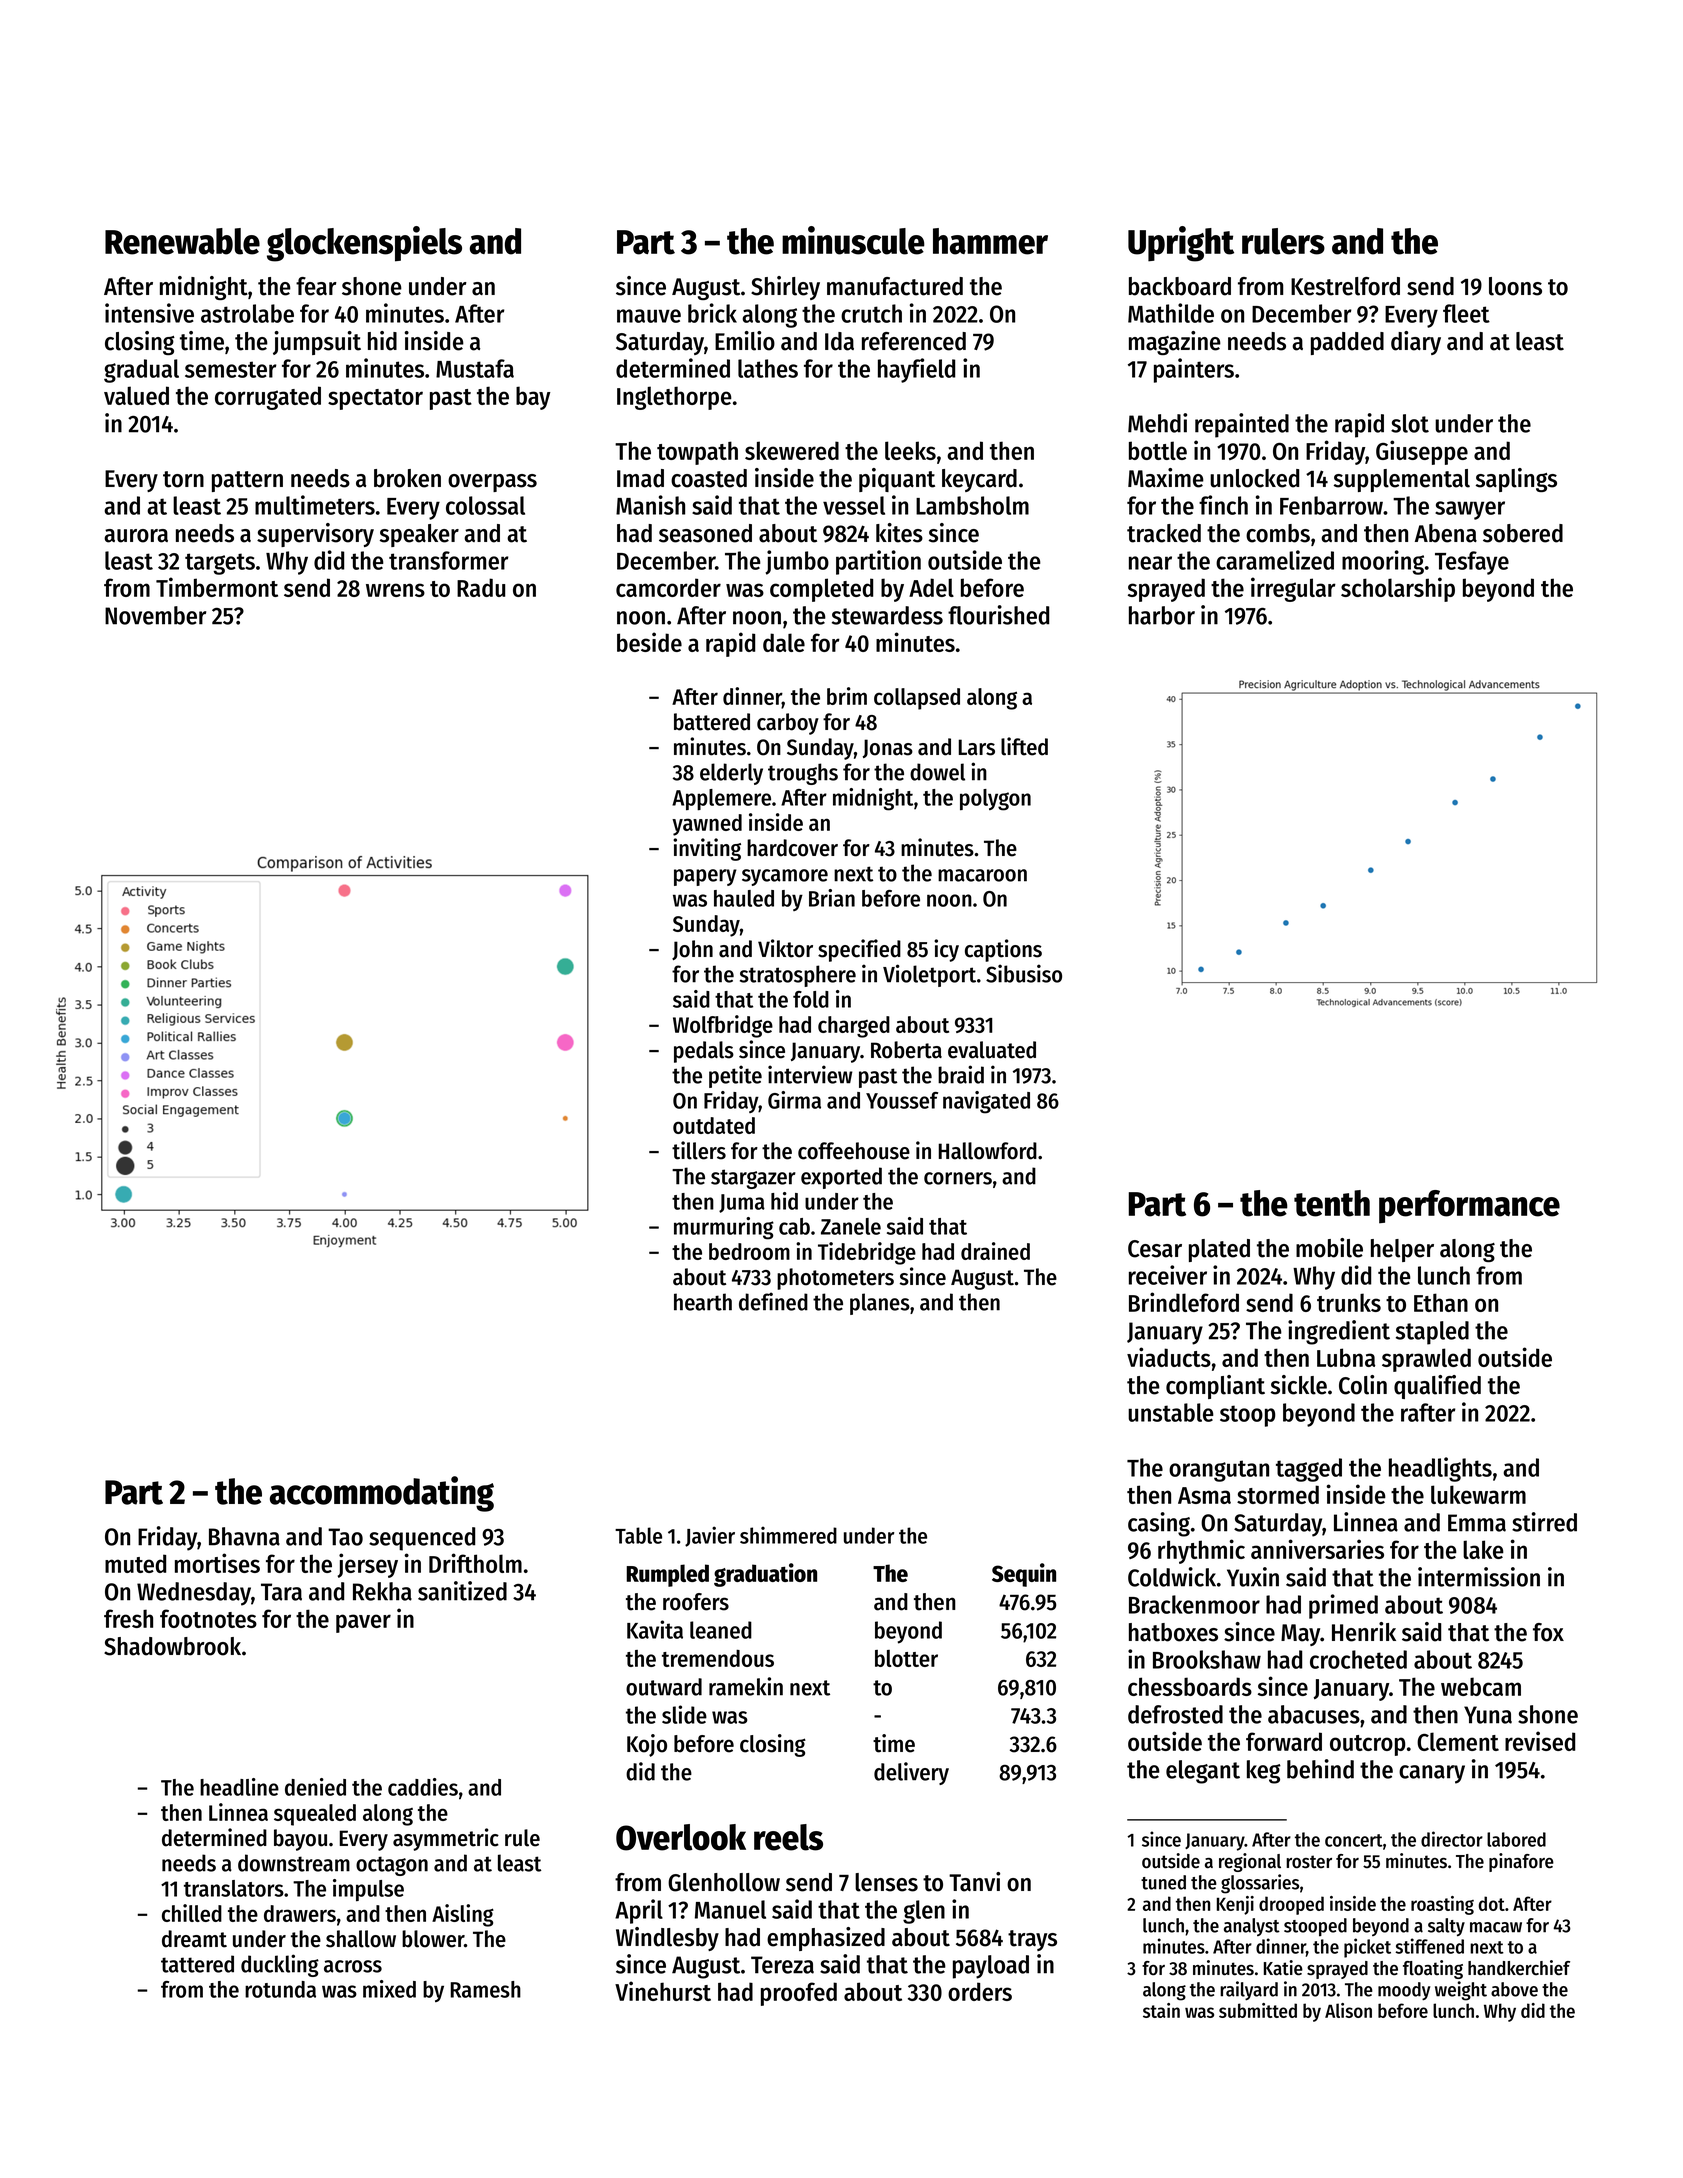  I want to click on hearth, so click(703, 1302).
